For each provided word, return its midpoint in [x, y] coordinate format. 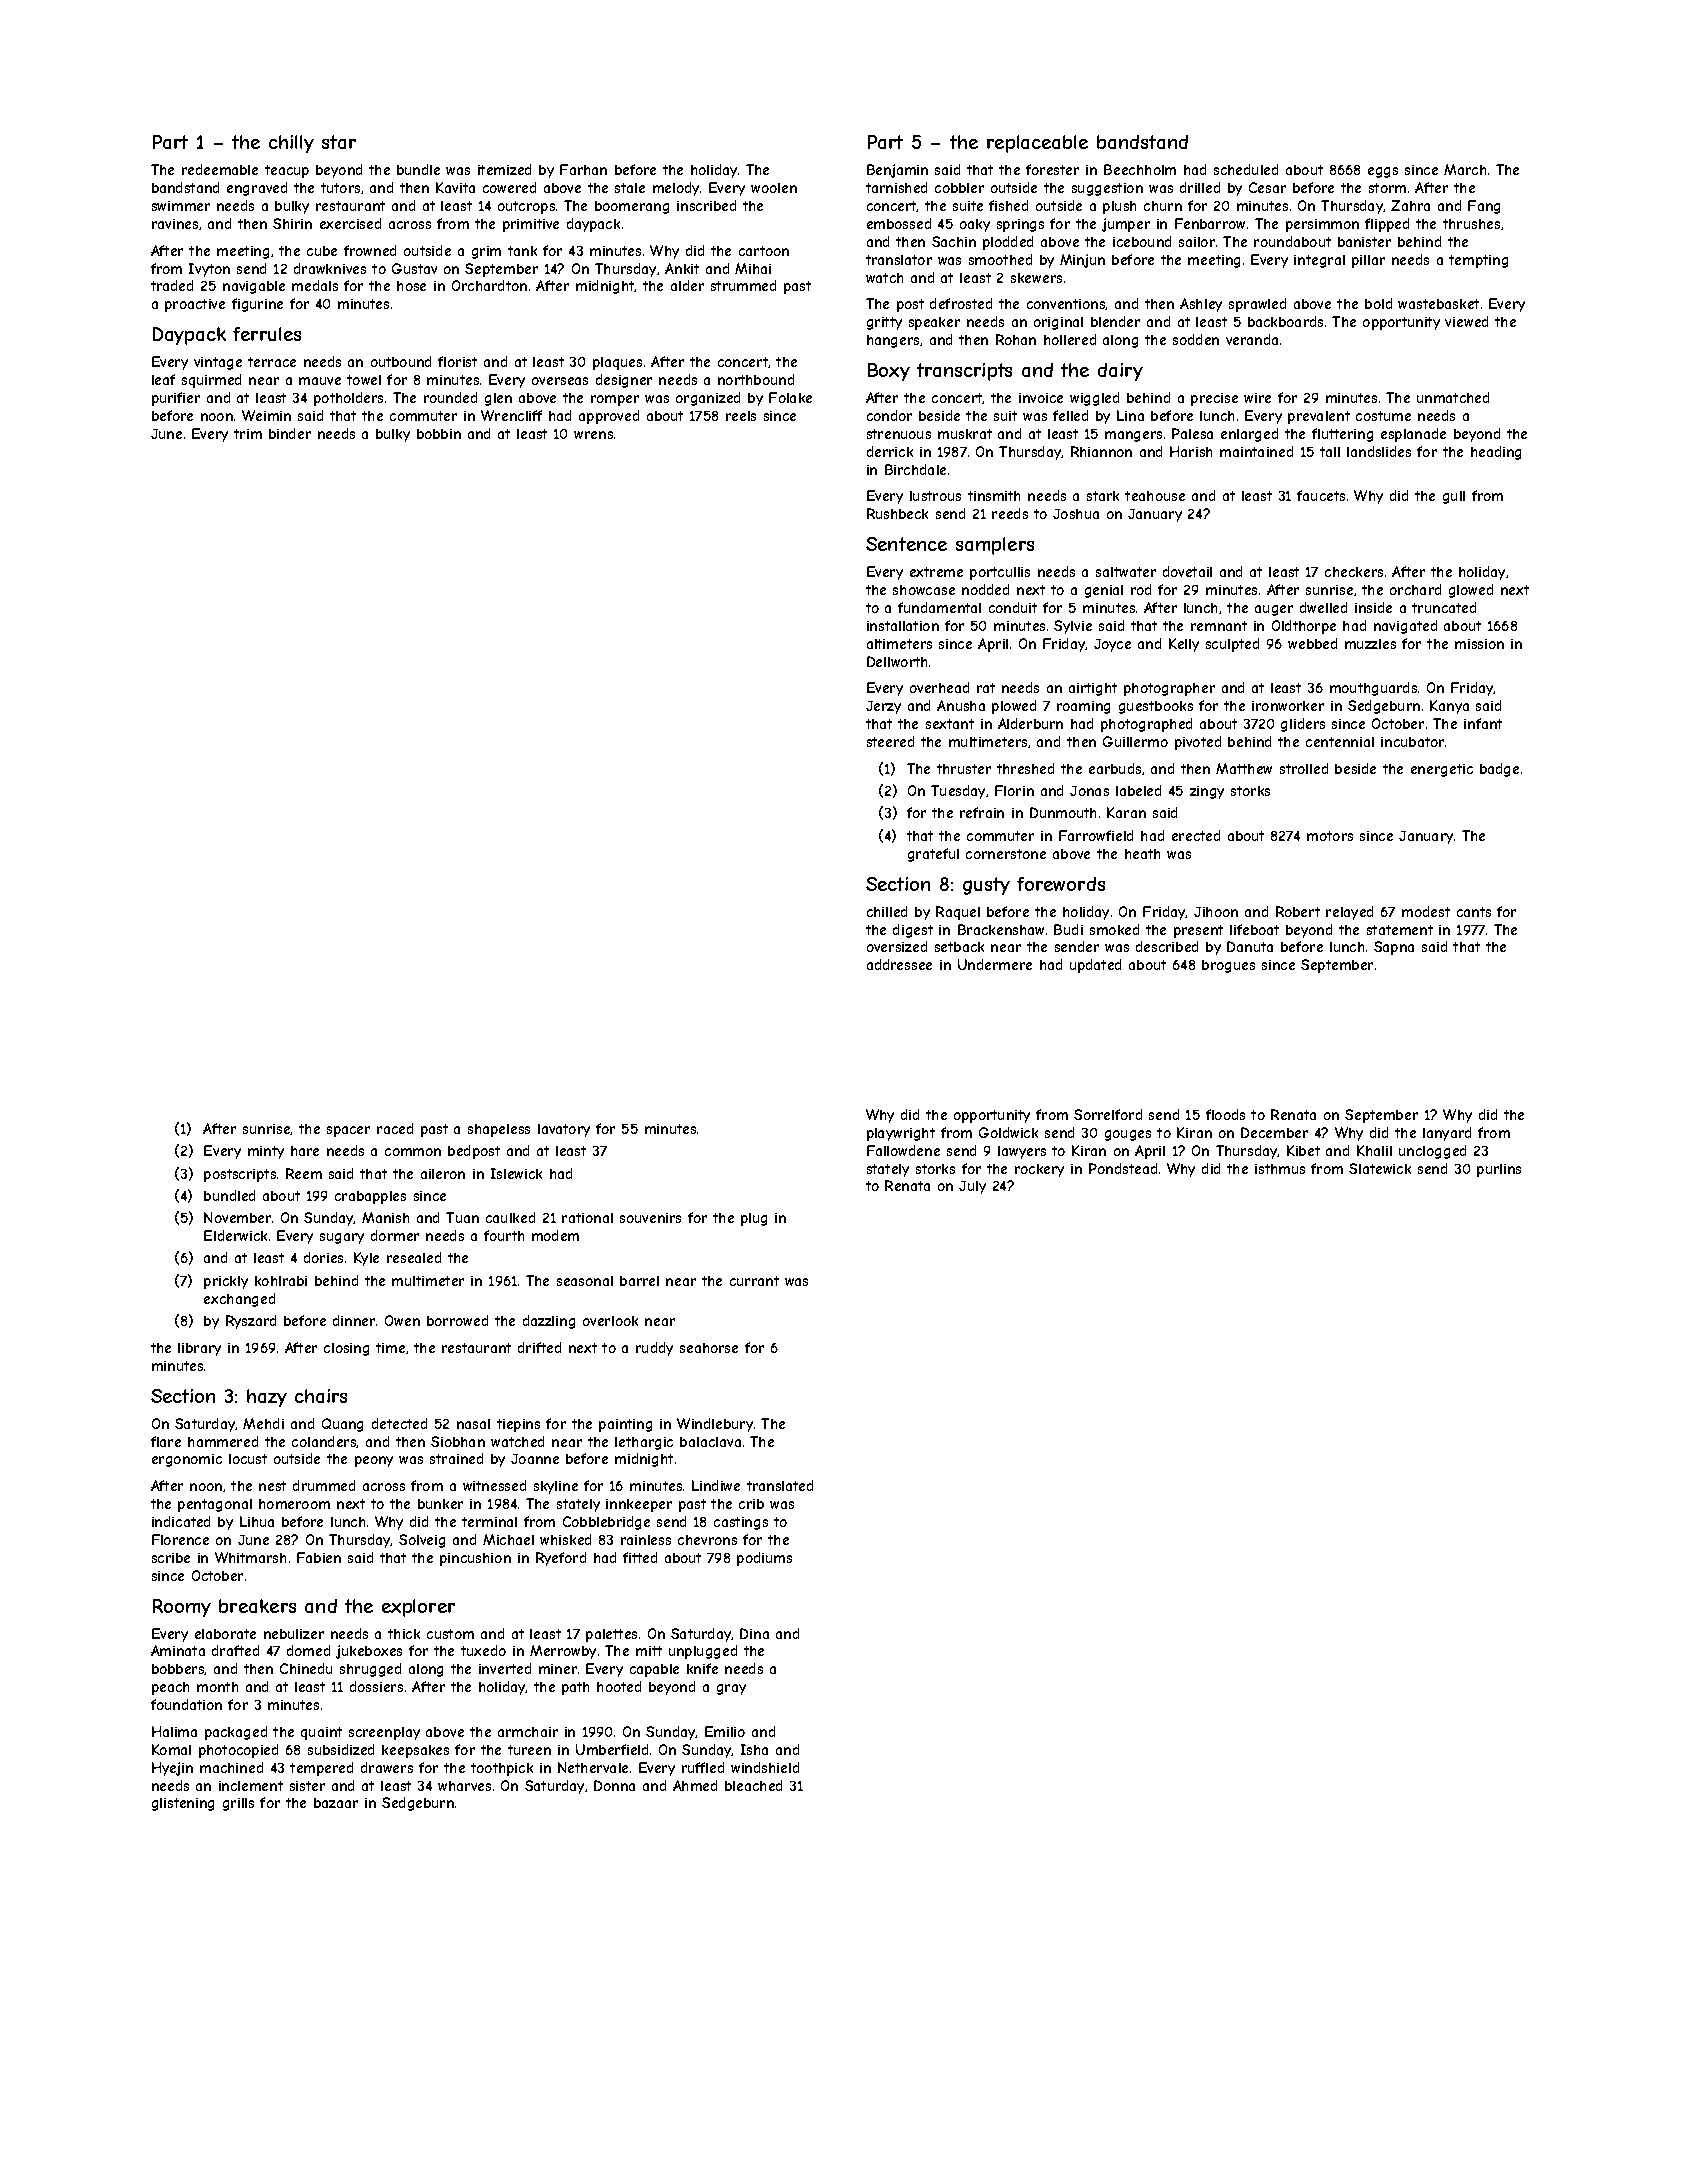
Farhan [583, 169]
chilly [291, 144]
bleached [753, 1785]
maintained [1256, 451]
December [1274, 1132]
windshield [765, 1767]
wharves [464, 1786]
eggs [1383, 172]
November [237, 1217]
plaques [617, 363]
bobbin [439, 434]
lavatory [564, 1130]
